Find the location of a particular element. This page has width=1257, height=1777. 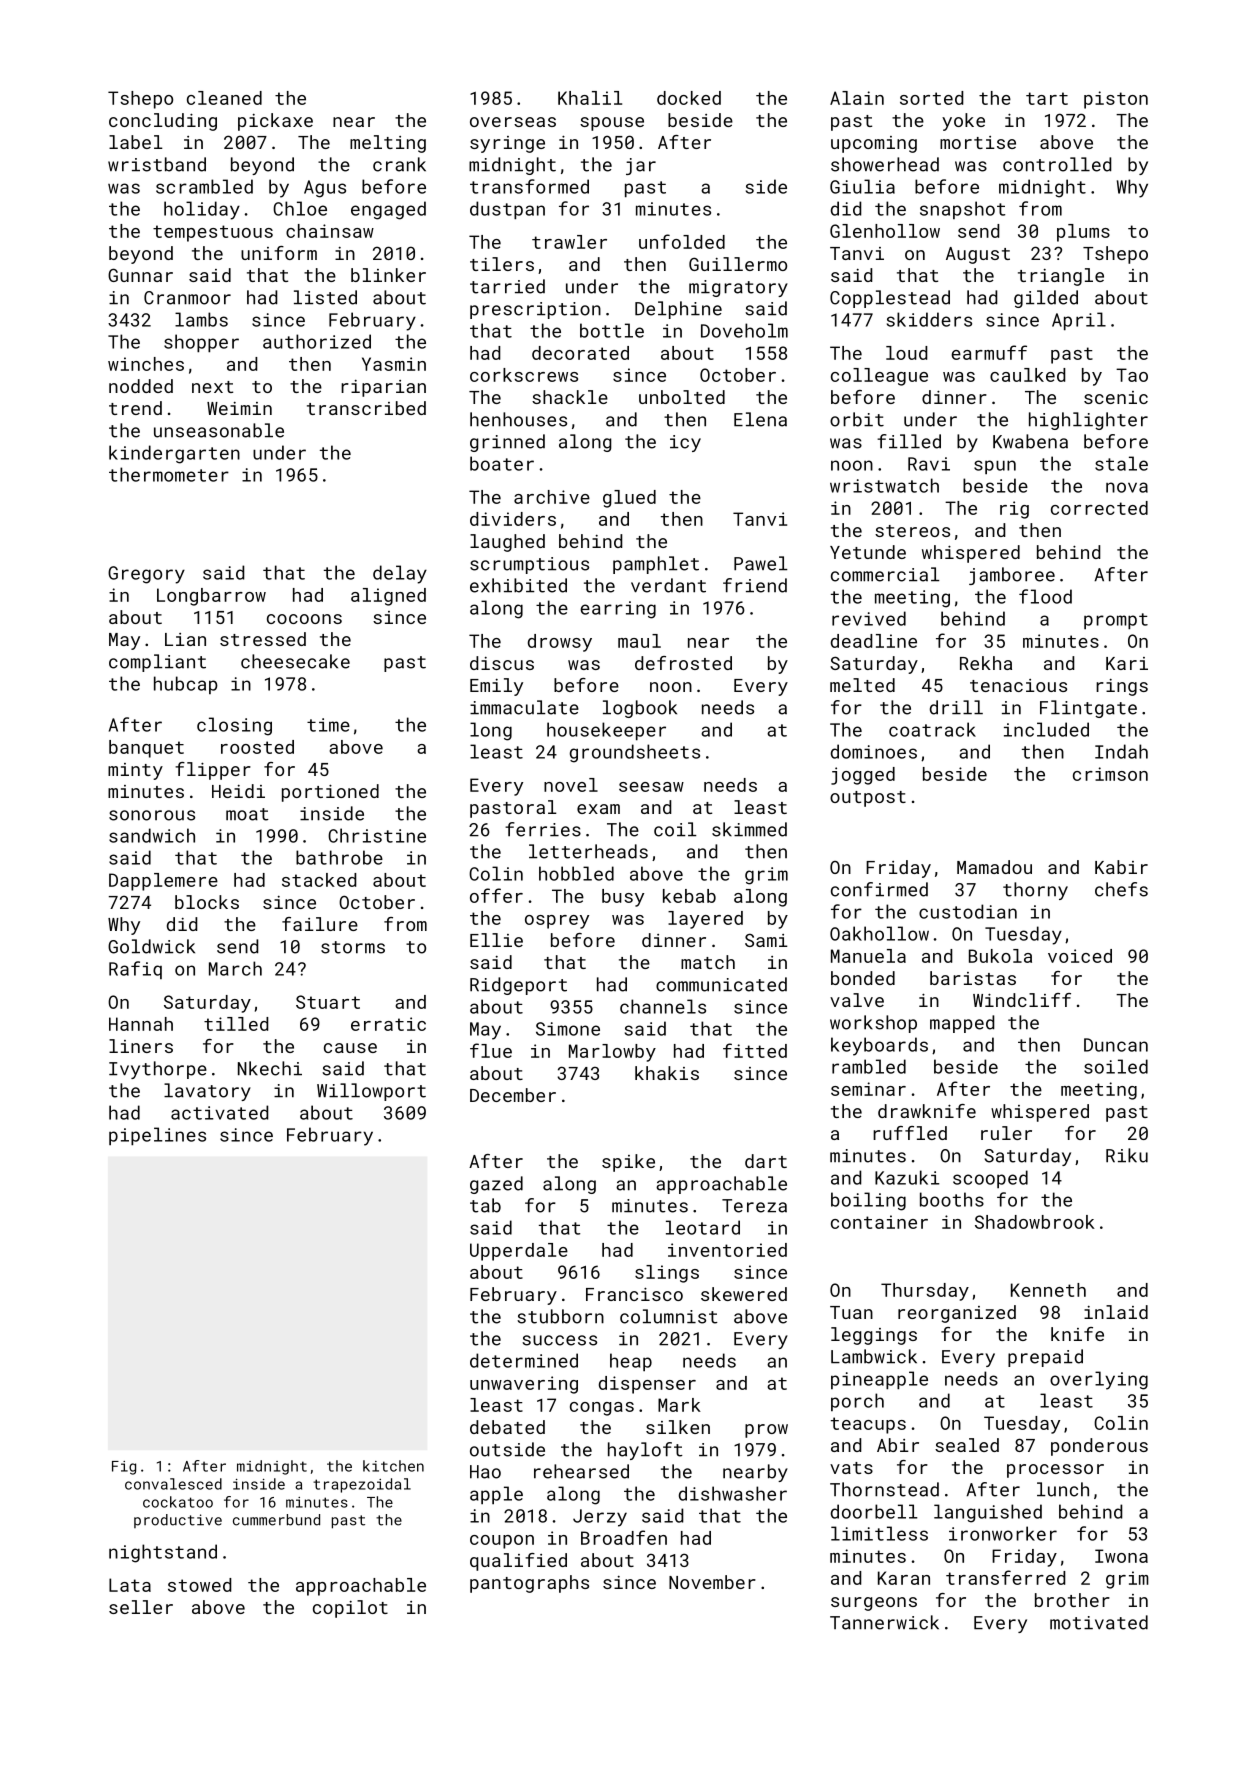

Riku is located at coordinates (1127, 1155).
